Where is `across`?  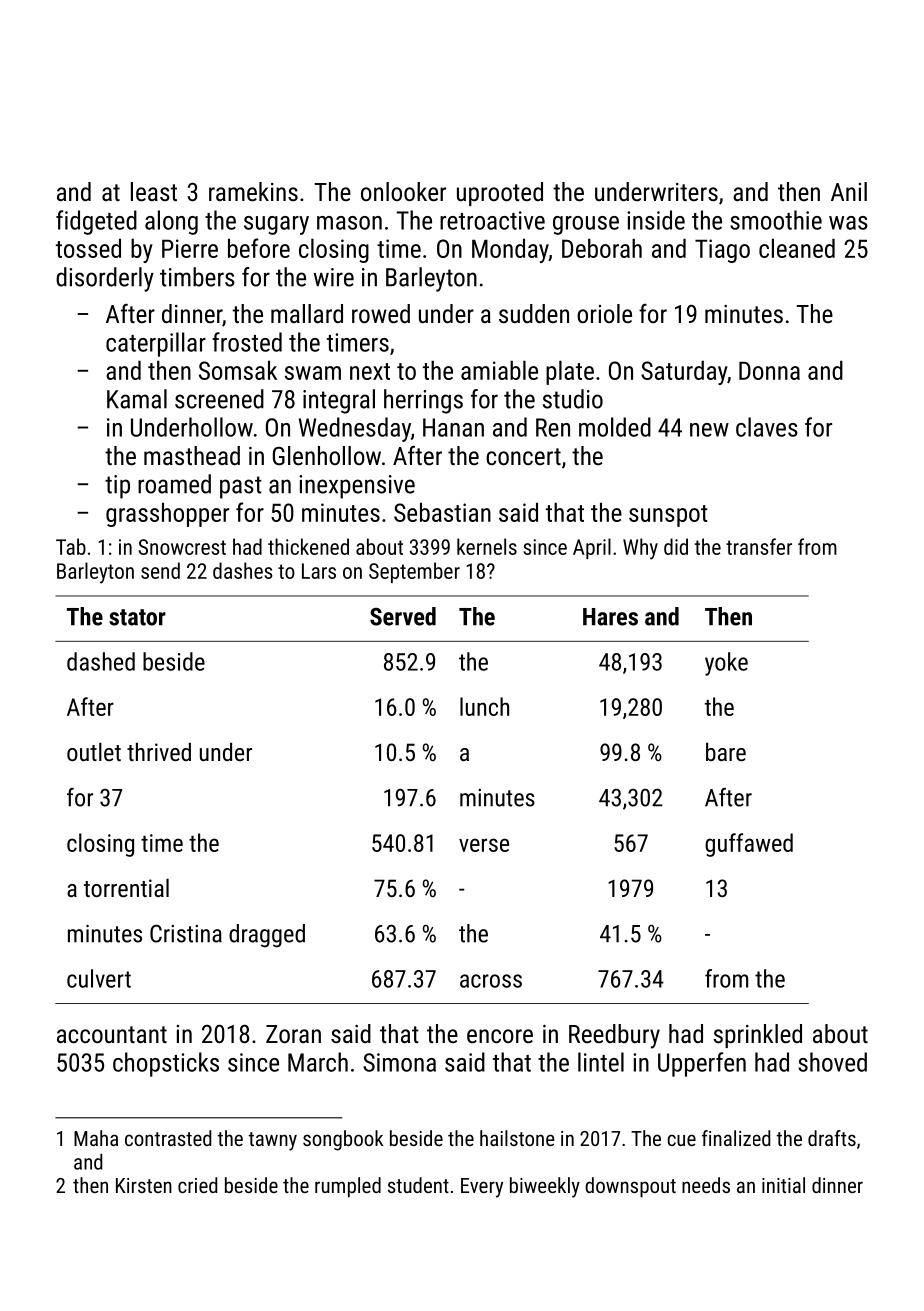 across is located at coordinates (491, 981).
